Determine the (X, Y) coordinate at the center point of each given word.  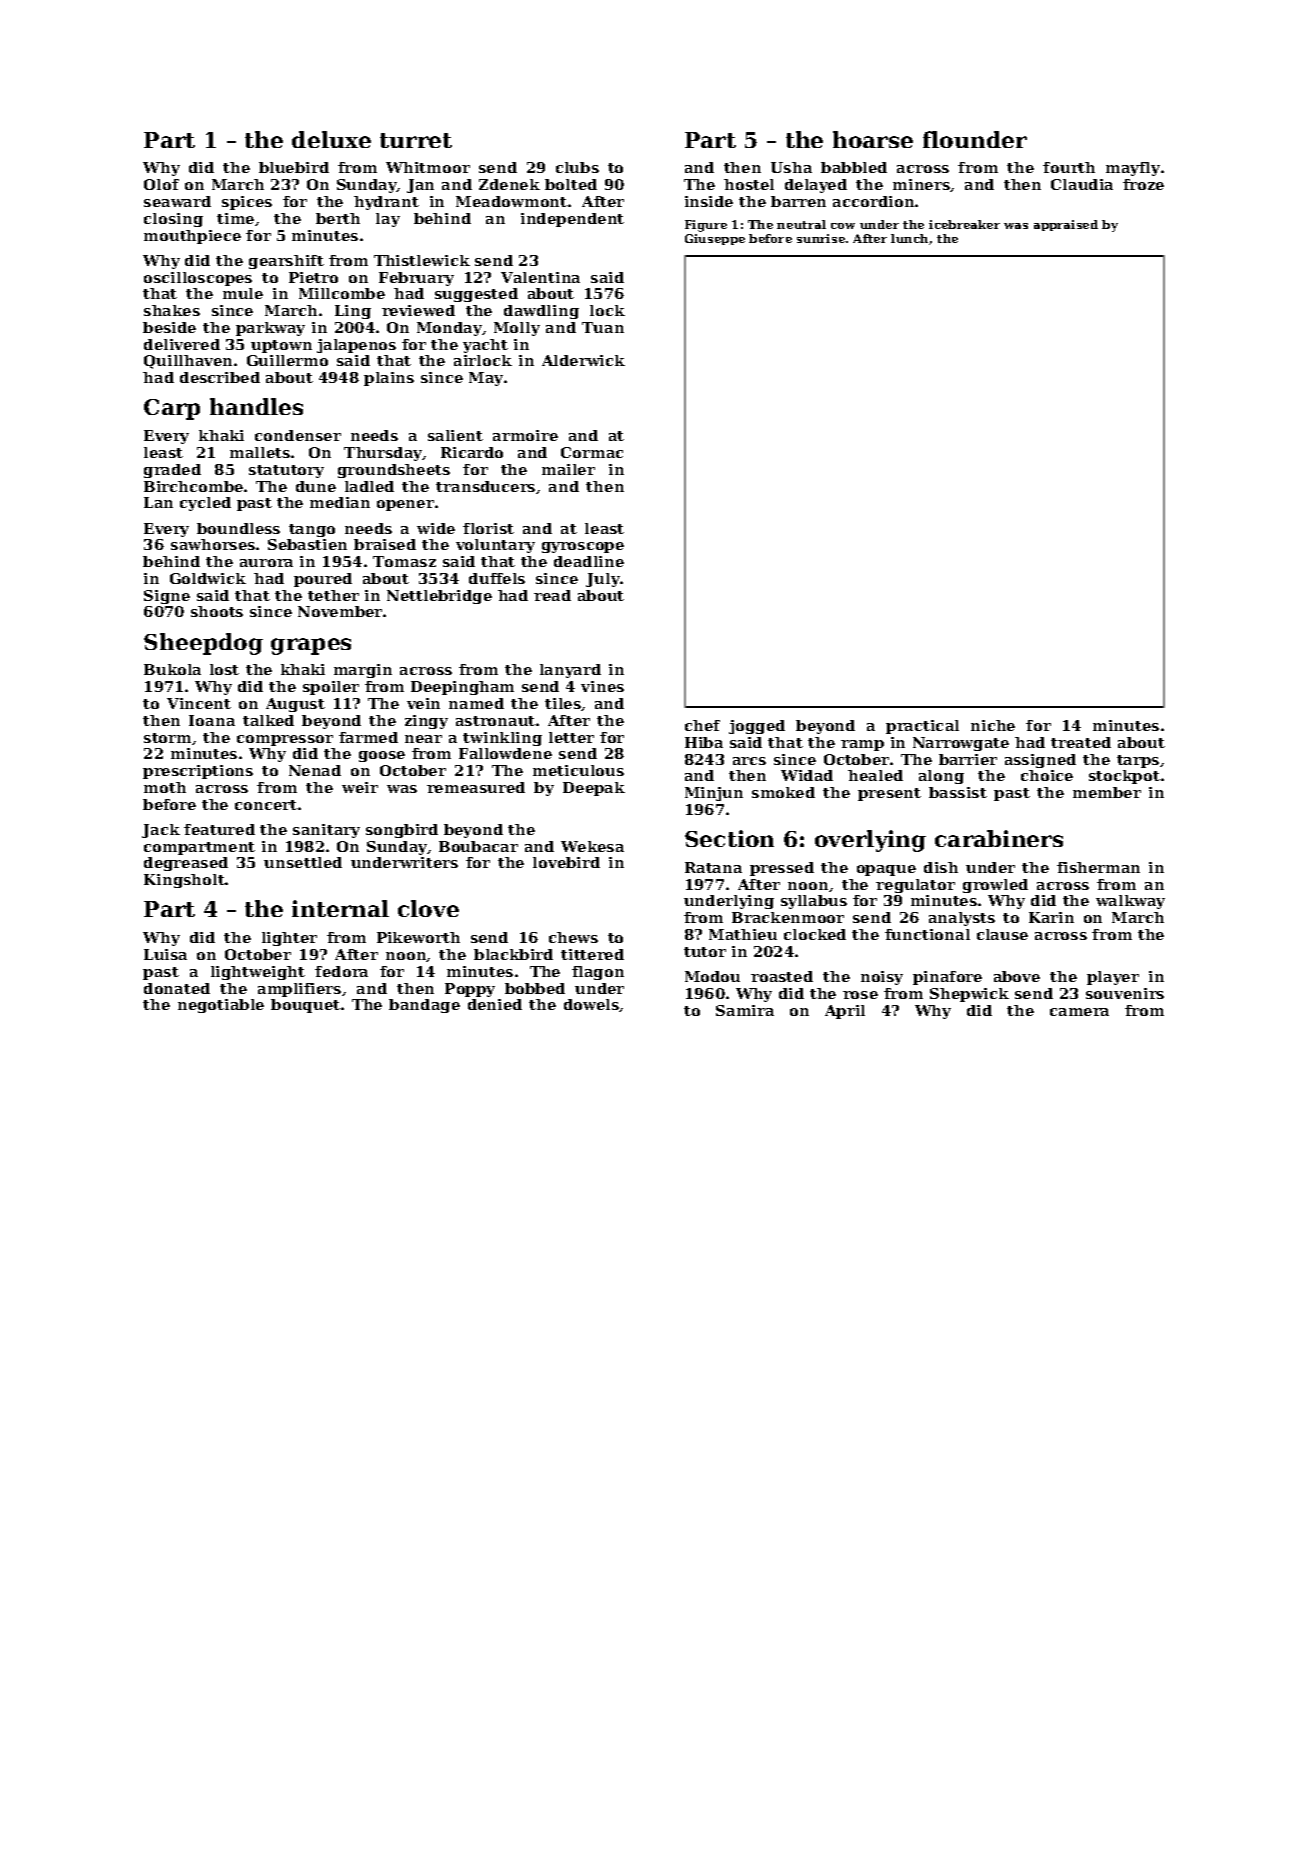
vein (423, 703)
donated (177, 988)
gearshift (286, 262)
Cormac (592, 452)
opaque (886, 870)
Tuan (603, 327)
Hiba (704, 742)
